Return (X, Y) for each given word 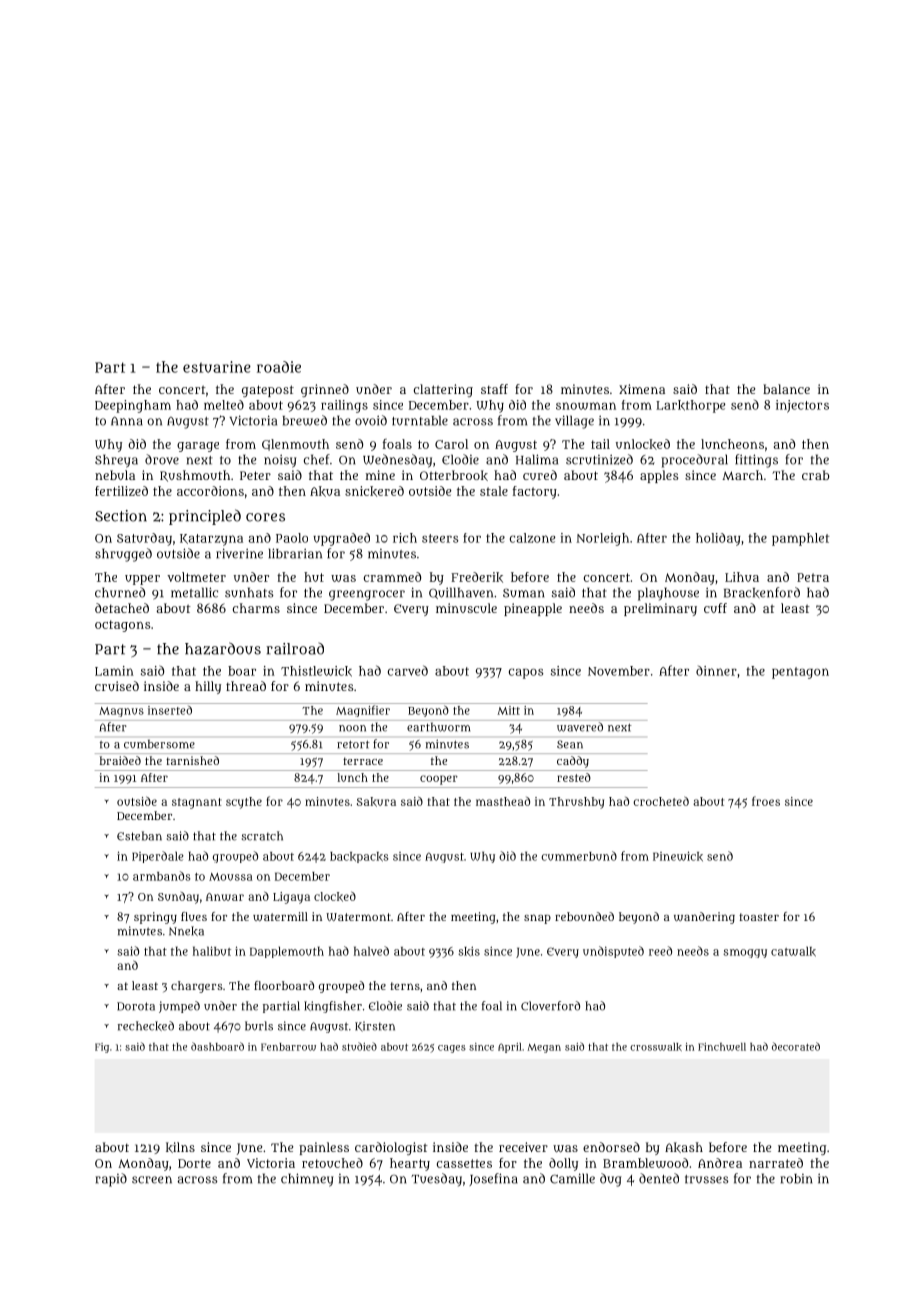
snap (537, 919)
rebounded (584, 916)
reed (660, 951)
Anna (127, 421)
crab (816, 475)
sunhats (249, 592)
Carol (451, 444)
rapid (111, 1180)
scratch (262, 836)
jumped (179, 1007)
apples (659, 476)
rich (405, 538)
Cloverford (550, 1006)
